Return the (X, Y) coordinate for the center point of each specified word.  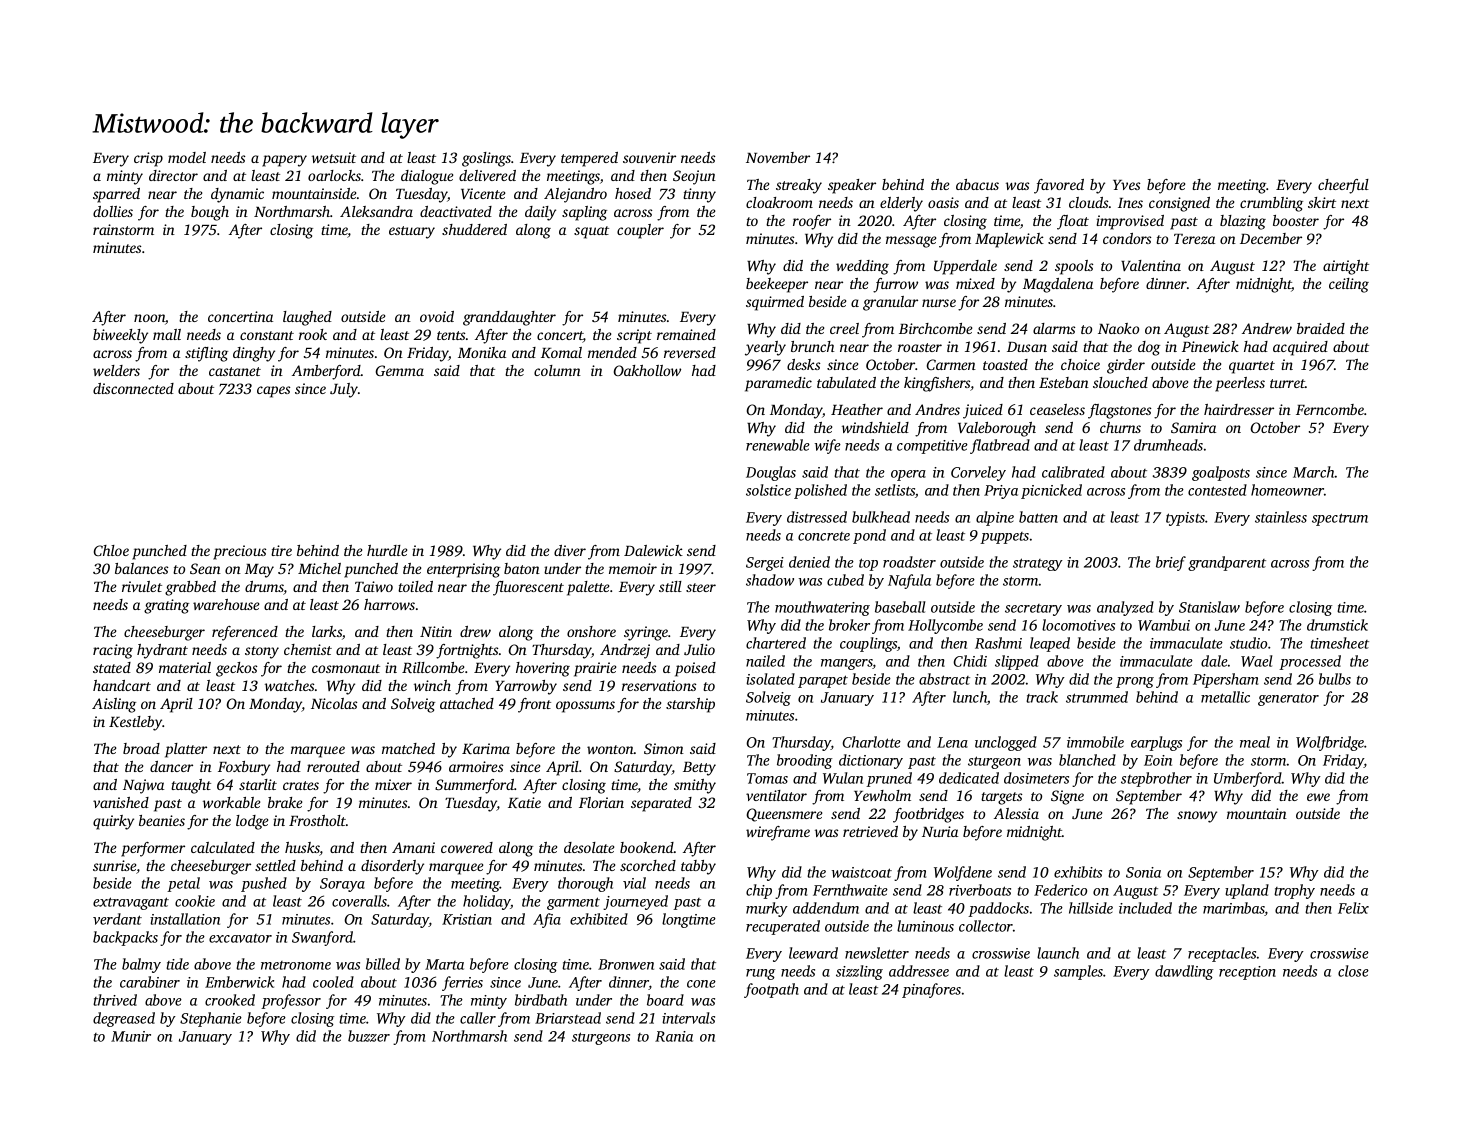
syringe (646, 633)
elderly (901, 204)
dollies (113, 211)
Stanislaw (1209, 607)
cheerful (1343, 186)
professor (291, 1001)
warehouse (226, 604)
